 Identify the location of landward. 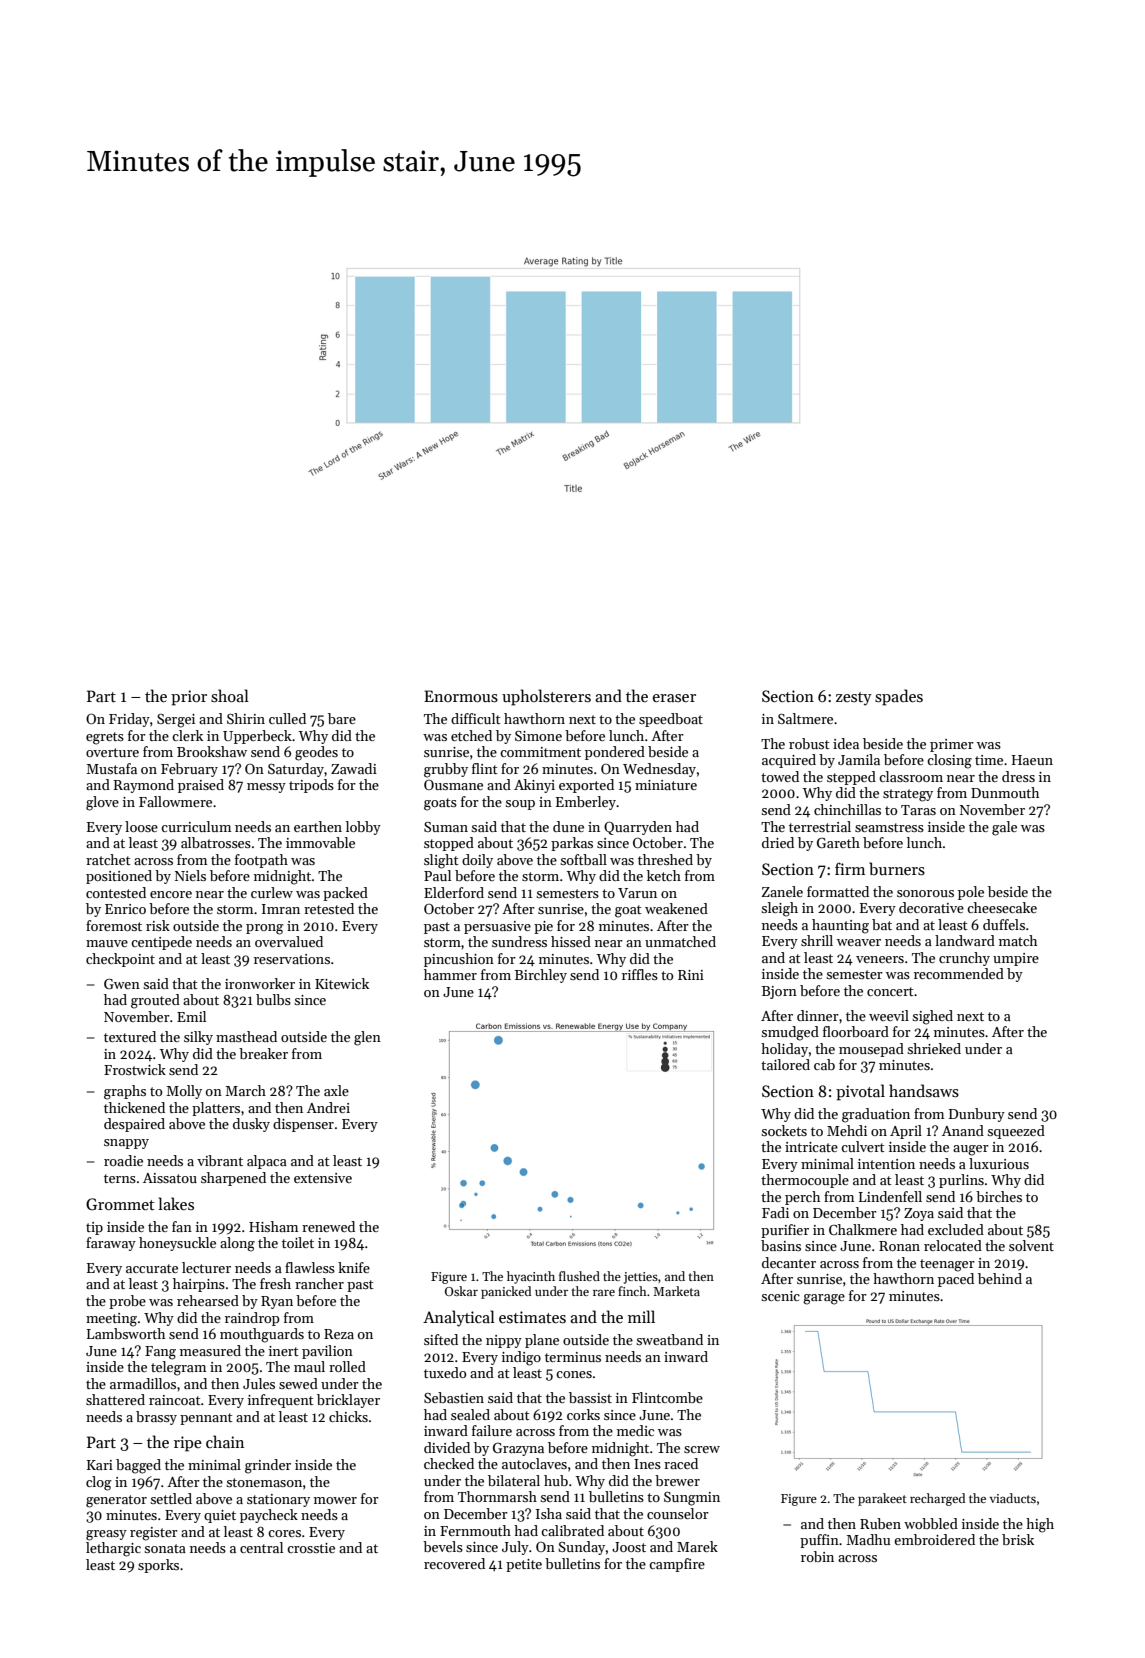
(965, 940).
